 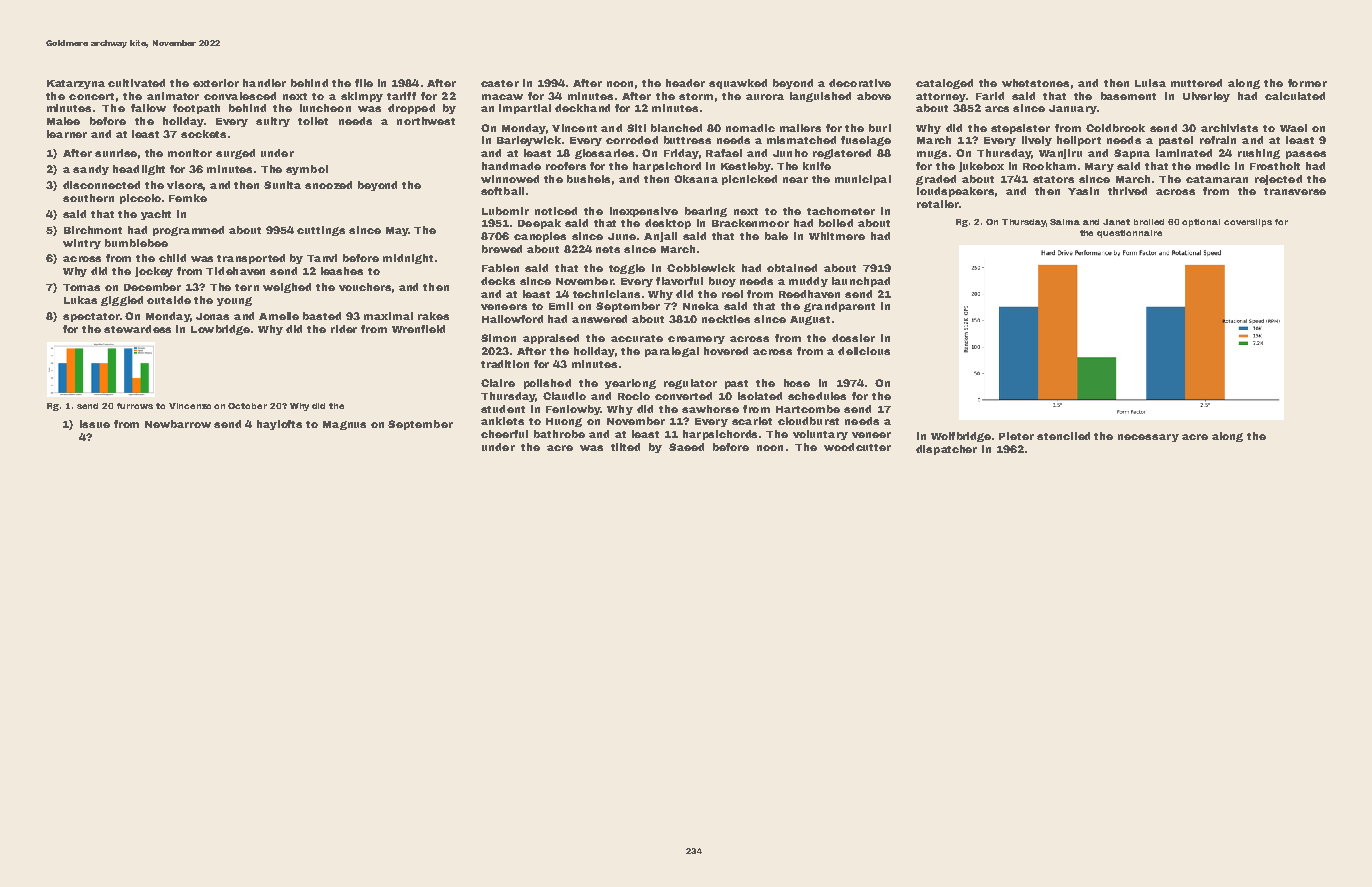 I want to click on squawked, so click(x=738, y=84).
